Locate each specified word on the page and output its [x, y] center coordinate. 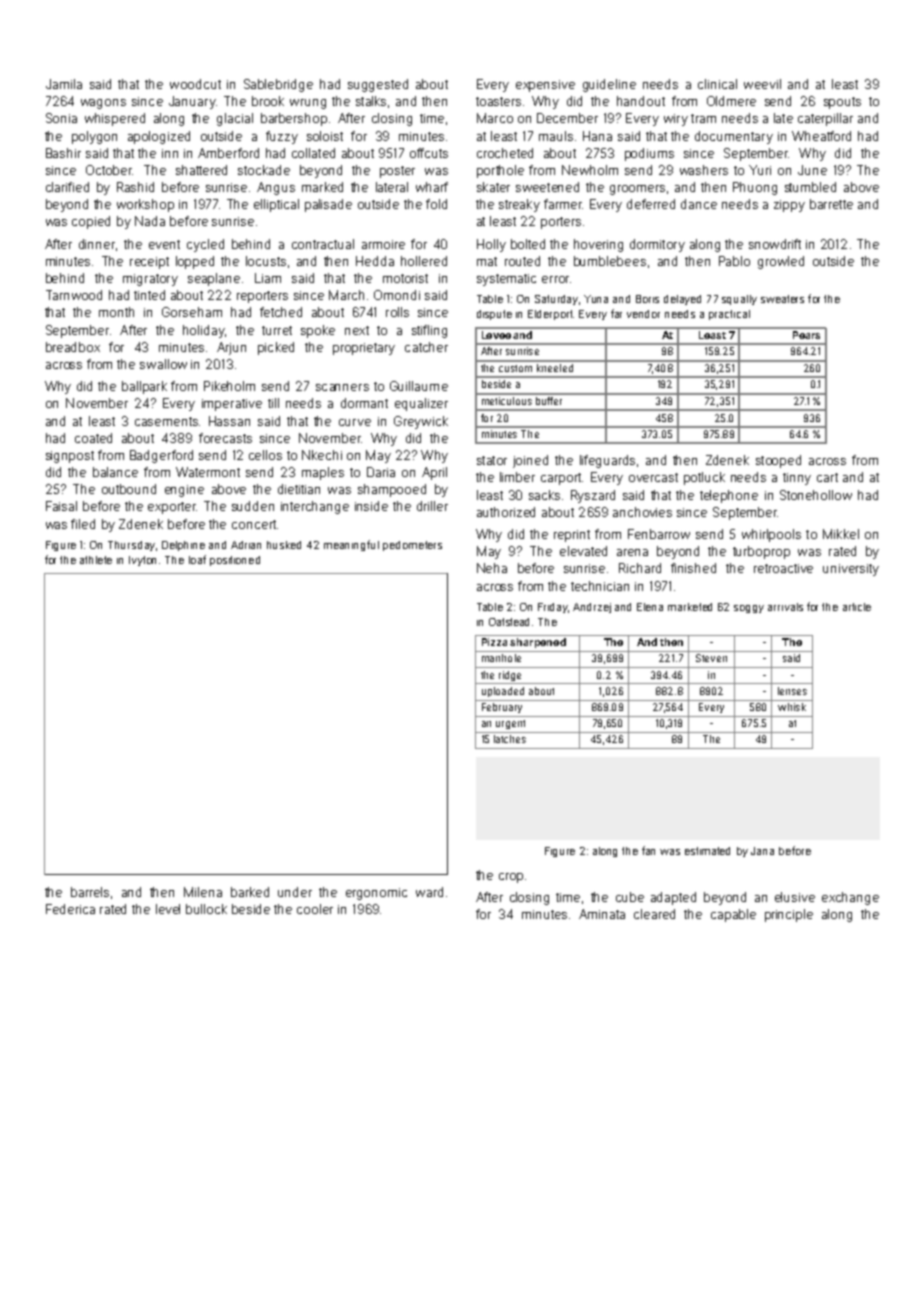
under [295, 892]
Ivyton [142, 561]
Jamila [64, 84]
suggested [378, 85]
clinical [717, 84]
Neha [492, 568]
